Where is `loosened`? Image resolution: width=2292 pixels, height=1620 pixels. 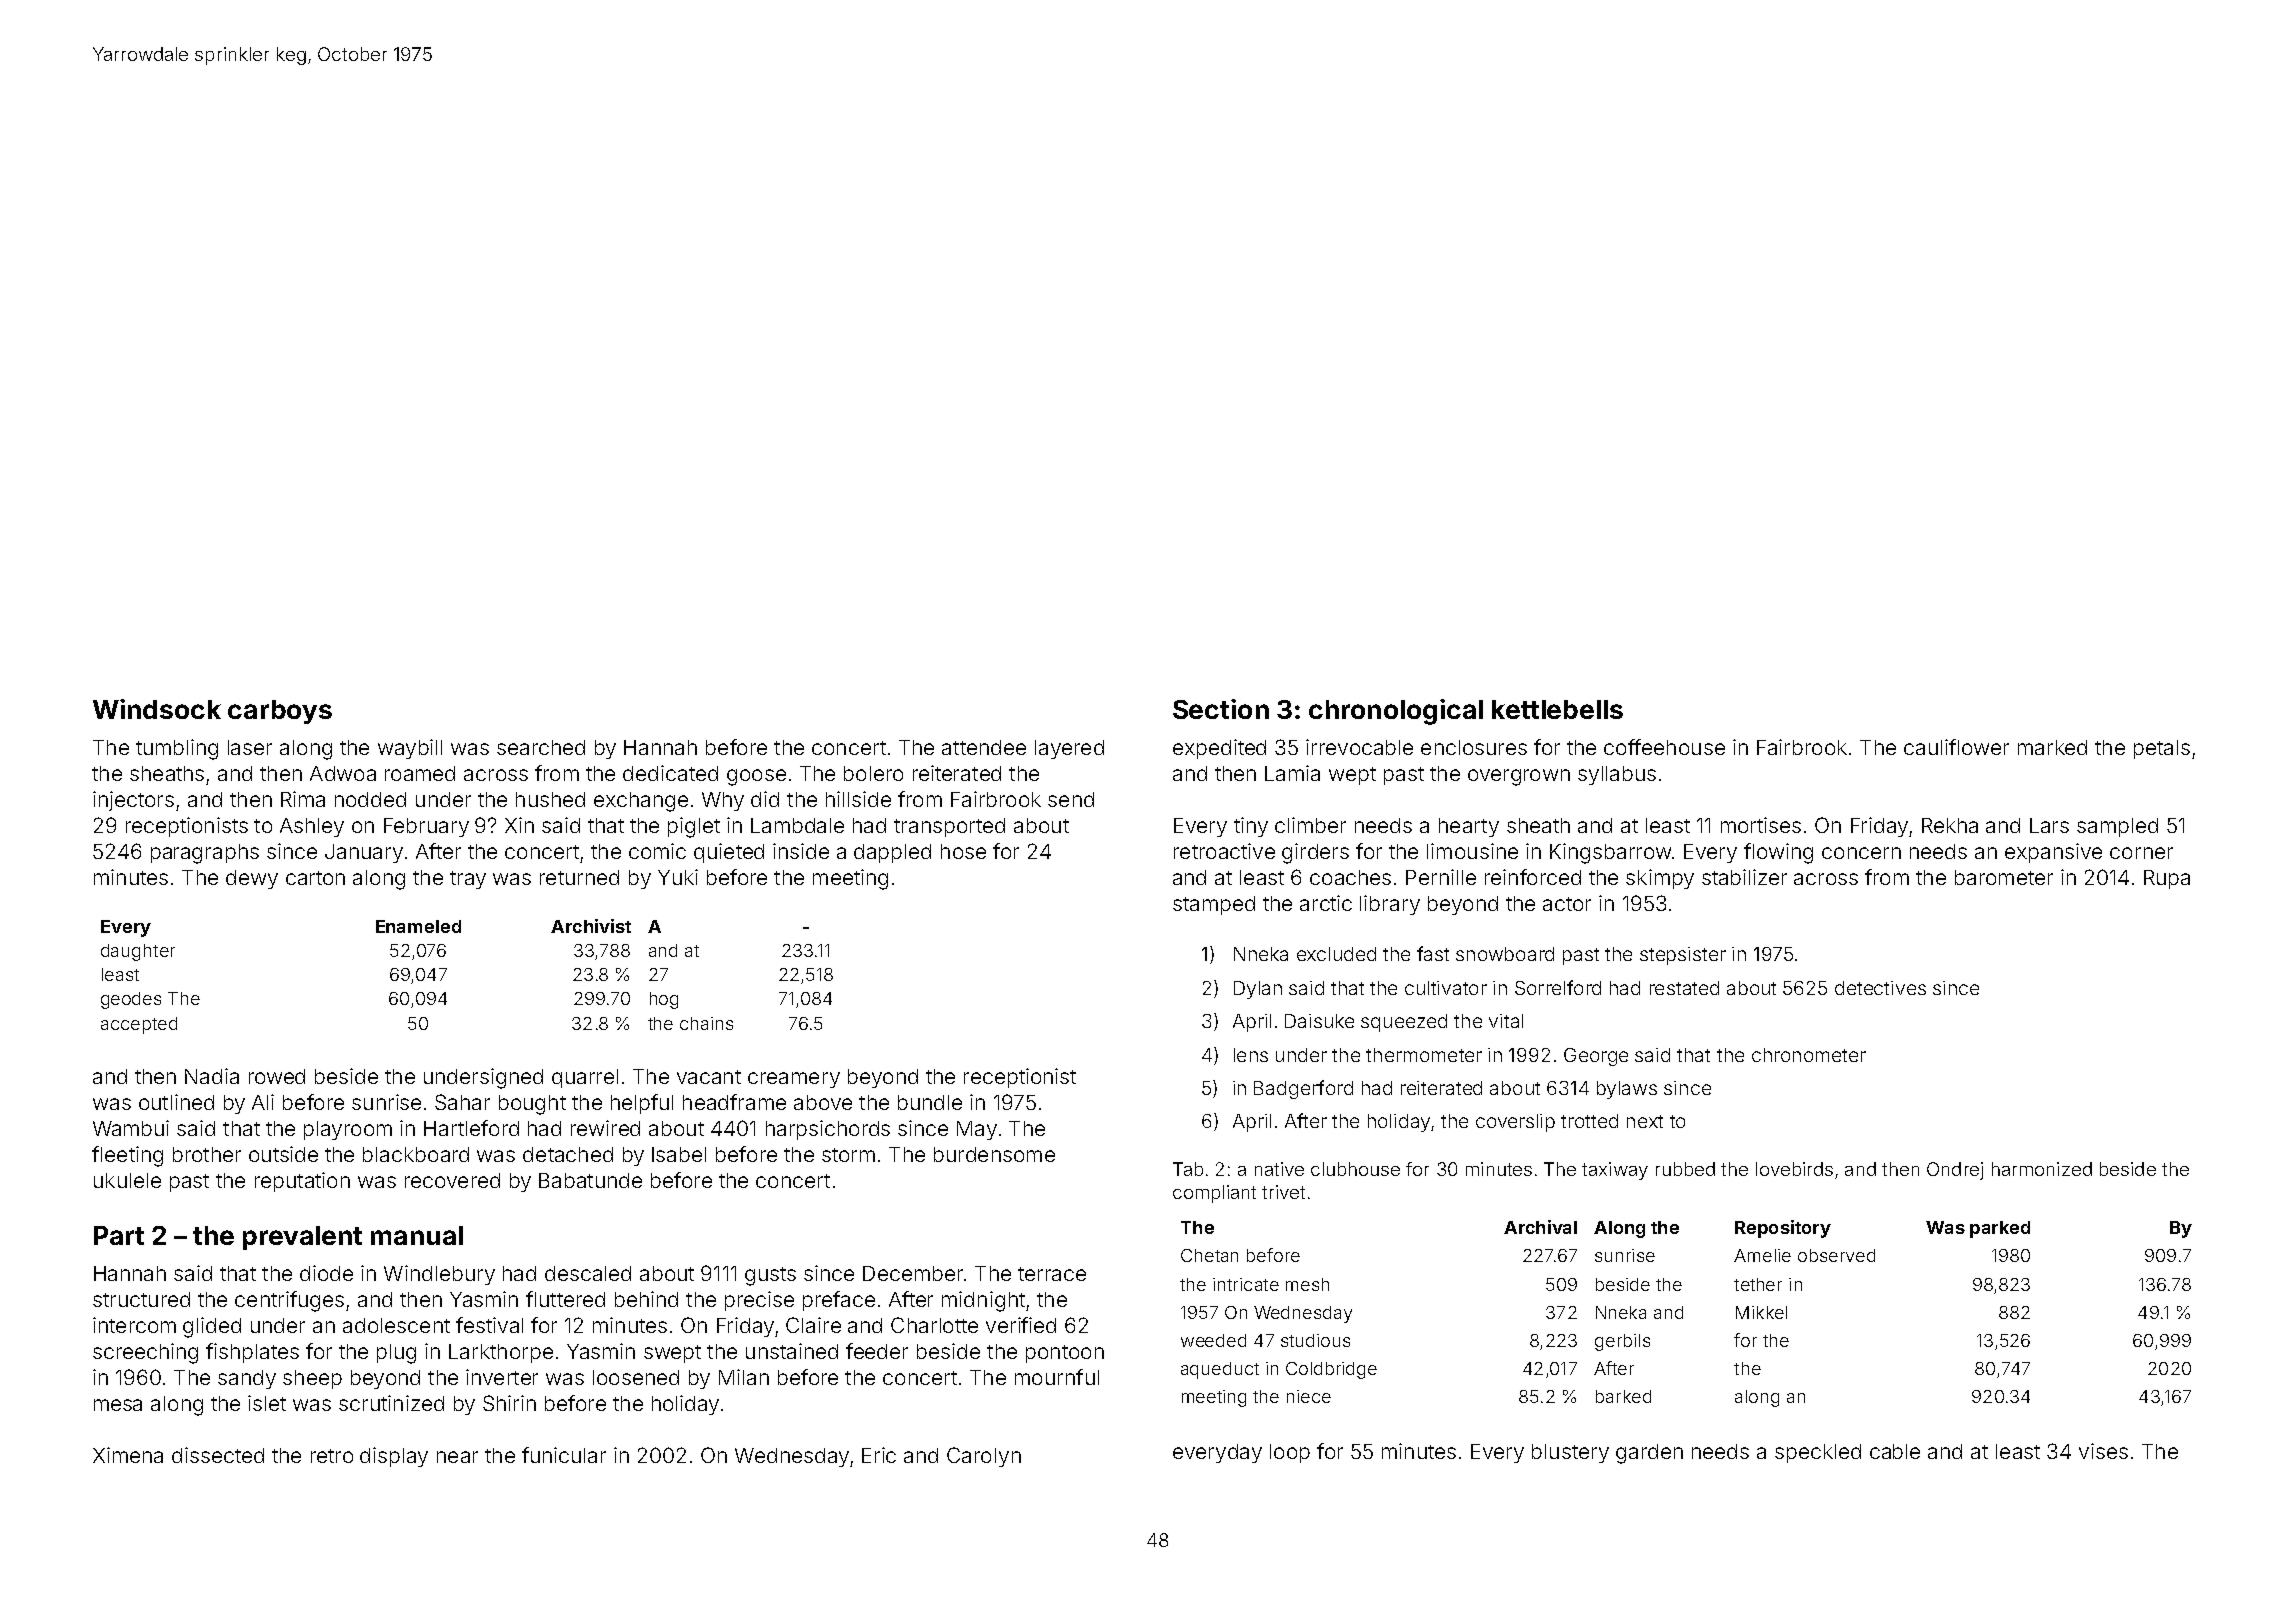
loosened is located at coordinates (636, 1377).
